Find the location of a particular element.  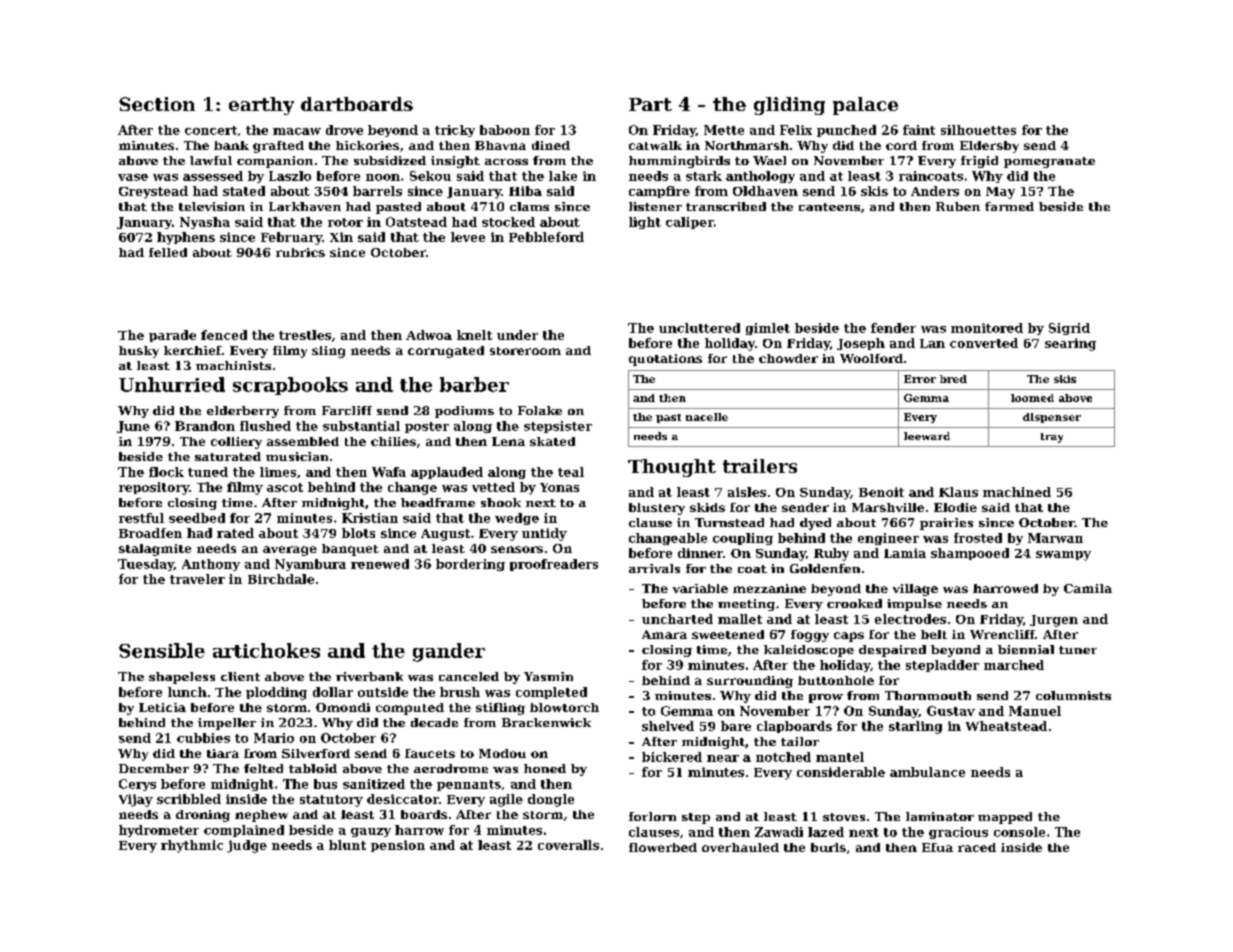

wedge is located at coordinates (517, 519).
